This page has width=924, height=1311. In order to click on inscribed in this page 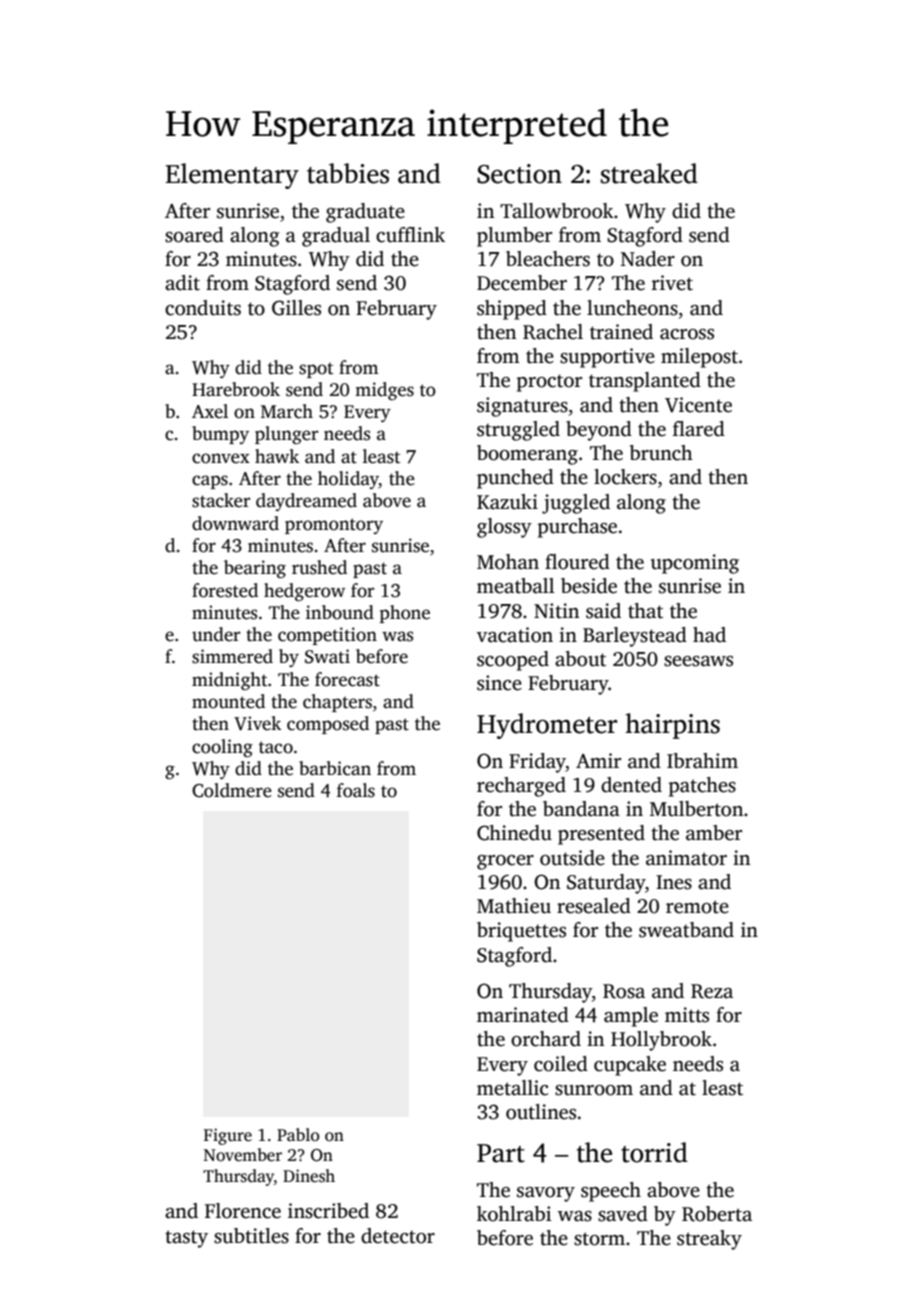, I will do `click(328, 1211)`.
